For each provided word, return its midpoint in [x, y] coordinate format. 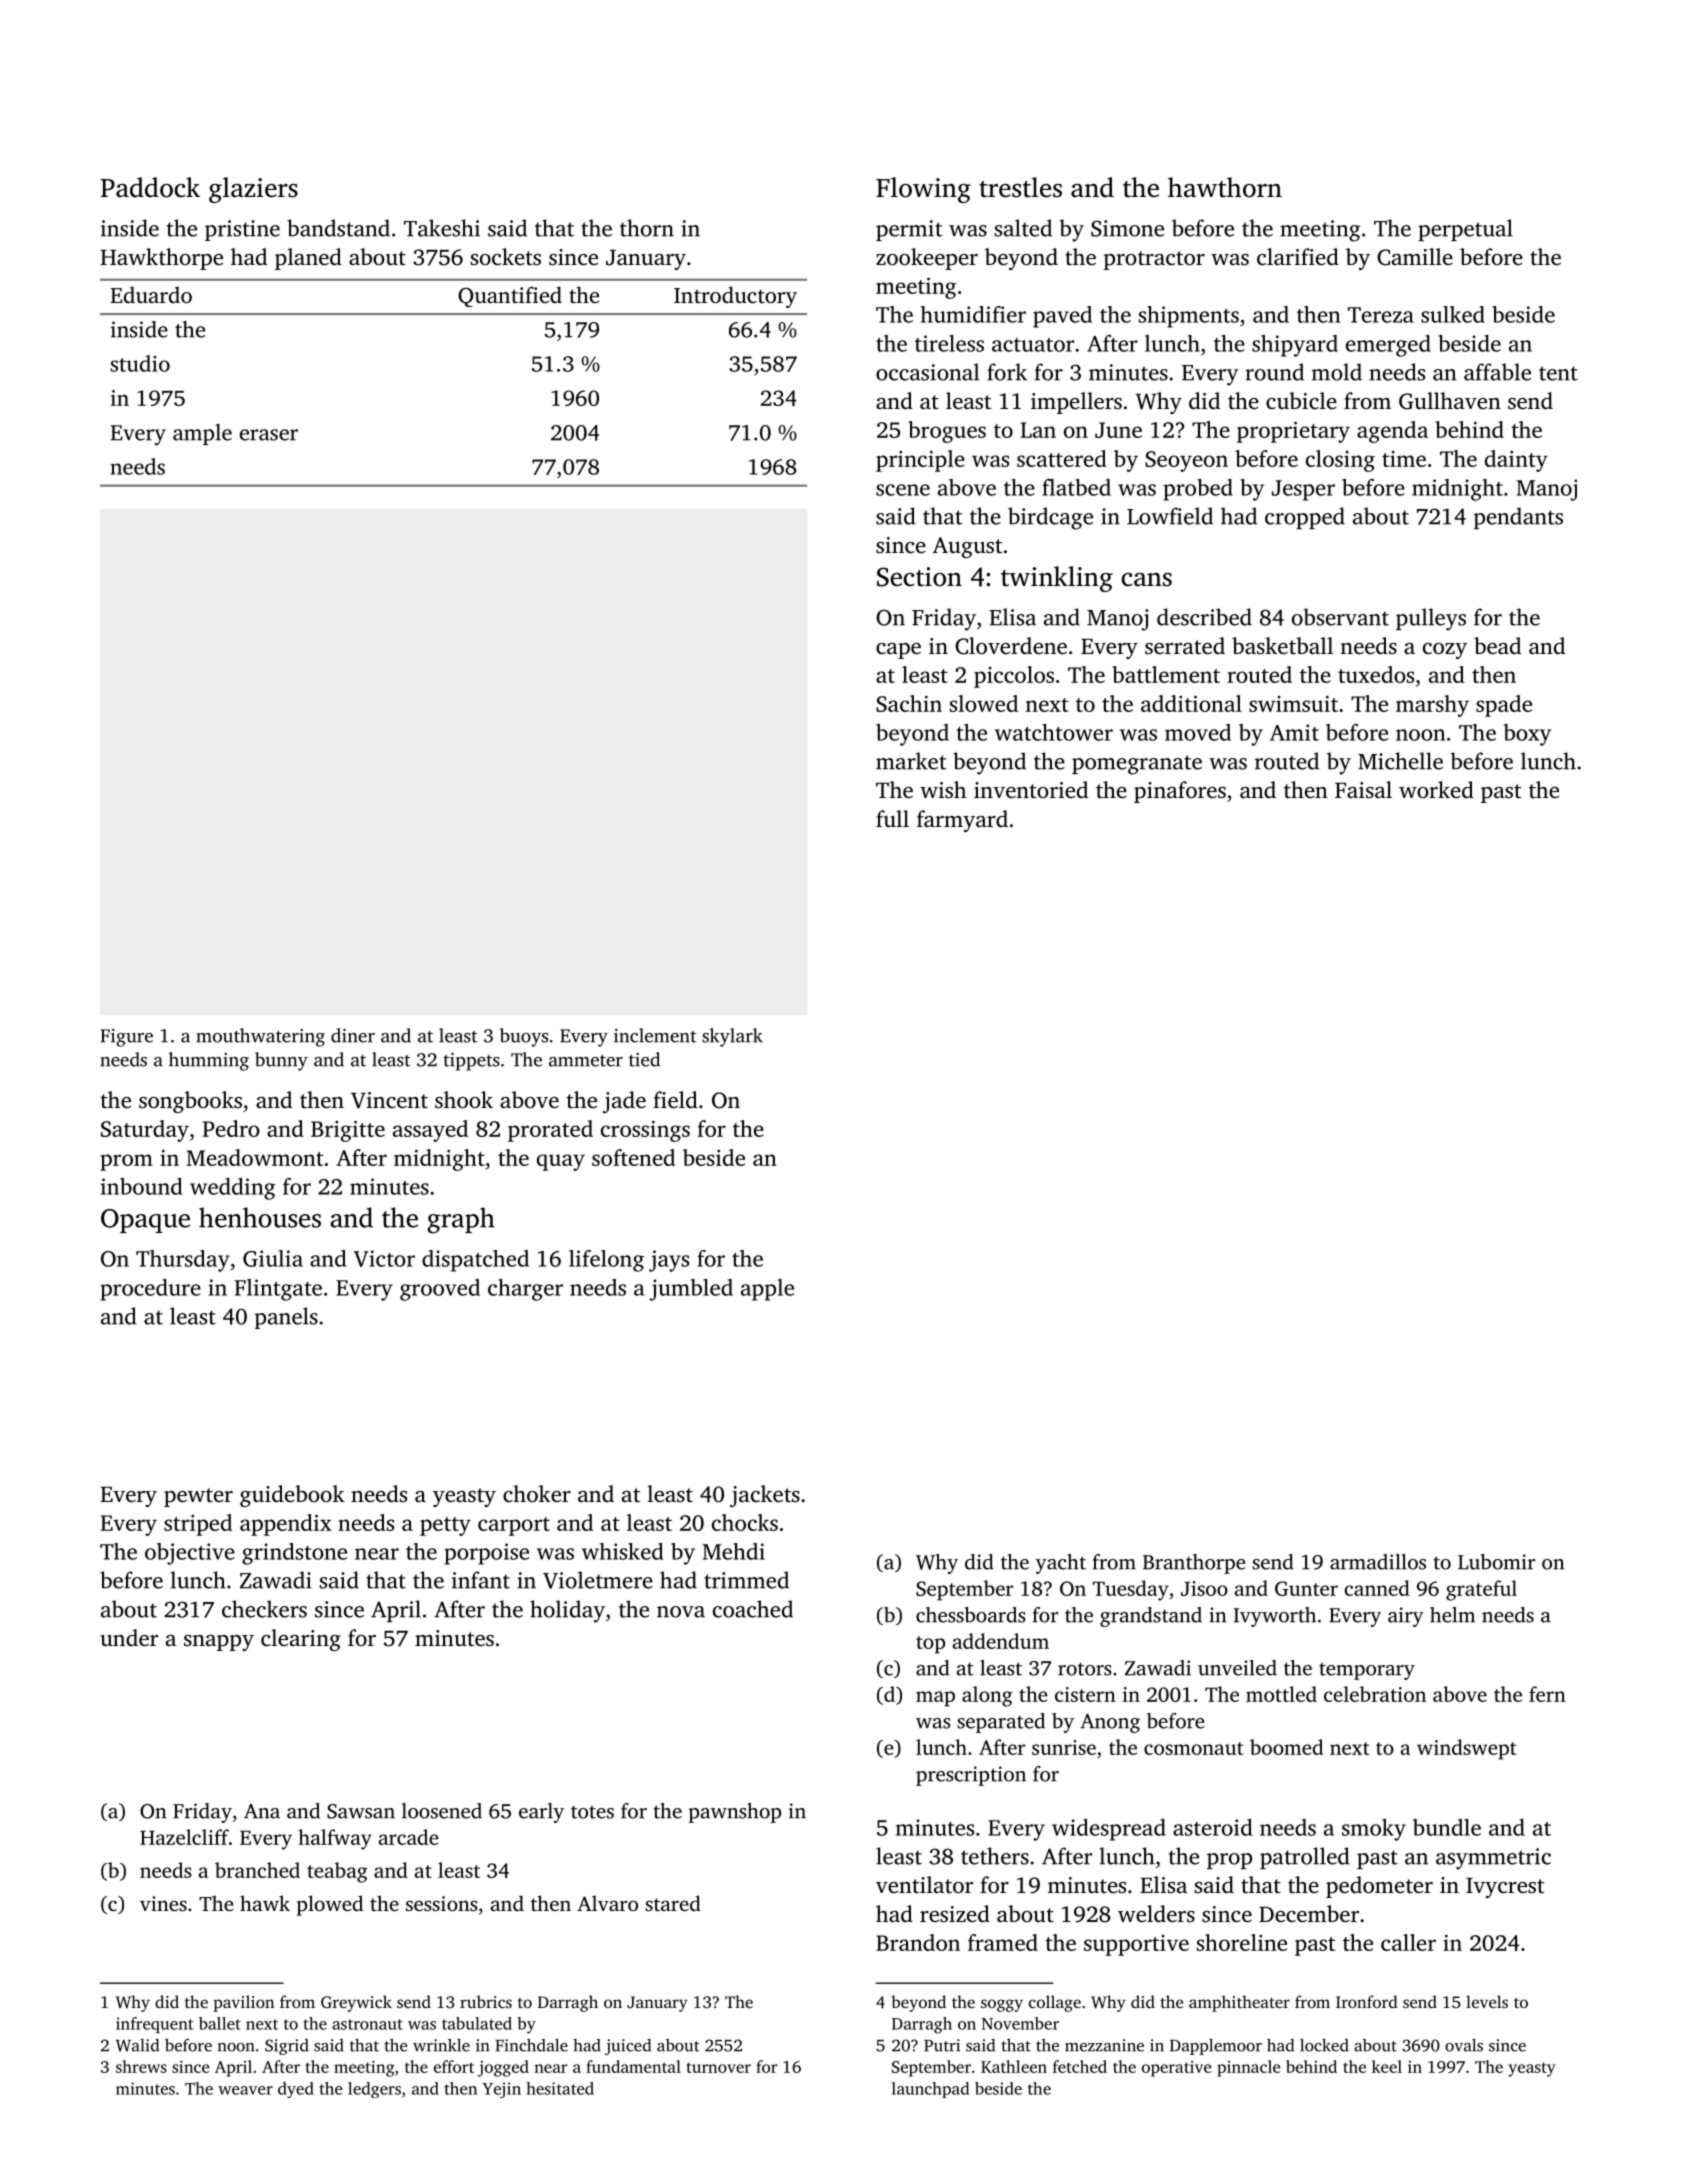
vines [163, 1903]
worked [1436, 790]
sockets [506, 257]
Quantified [510, 296]
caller [1408, 1942]
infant [481, 1580]
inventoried [1031, 790]
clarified [1298, 257]
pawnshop [735, 1813]
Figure [126, 1038]
